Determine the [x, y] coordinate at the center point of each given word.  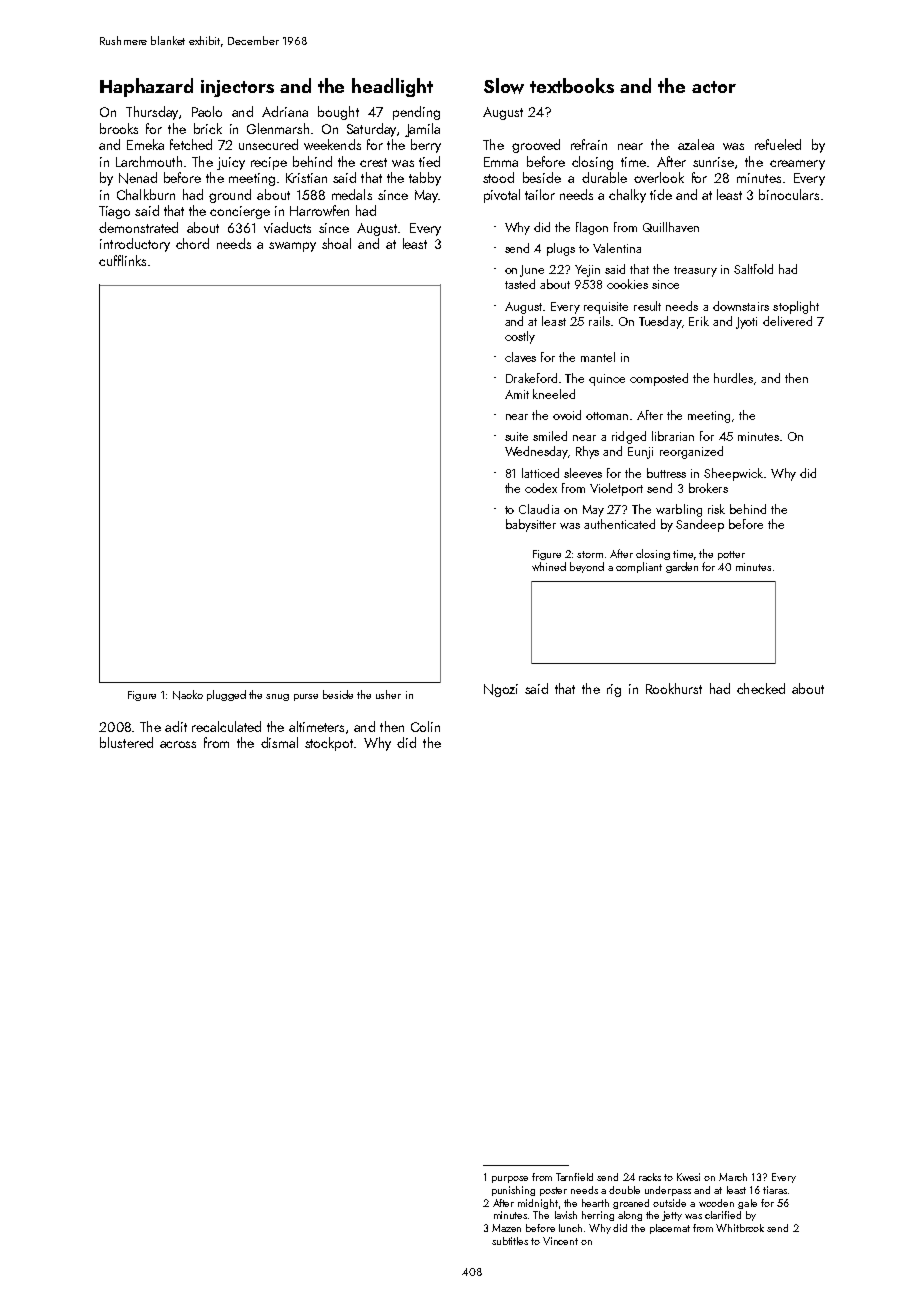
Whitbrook [740, 1228]
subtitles [510, 1241]
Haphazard [146, 87]
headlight [392, 87]
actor [714, 87]
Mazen [506, 1228]
